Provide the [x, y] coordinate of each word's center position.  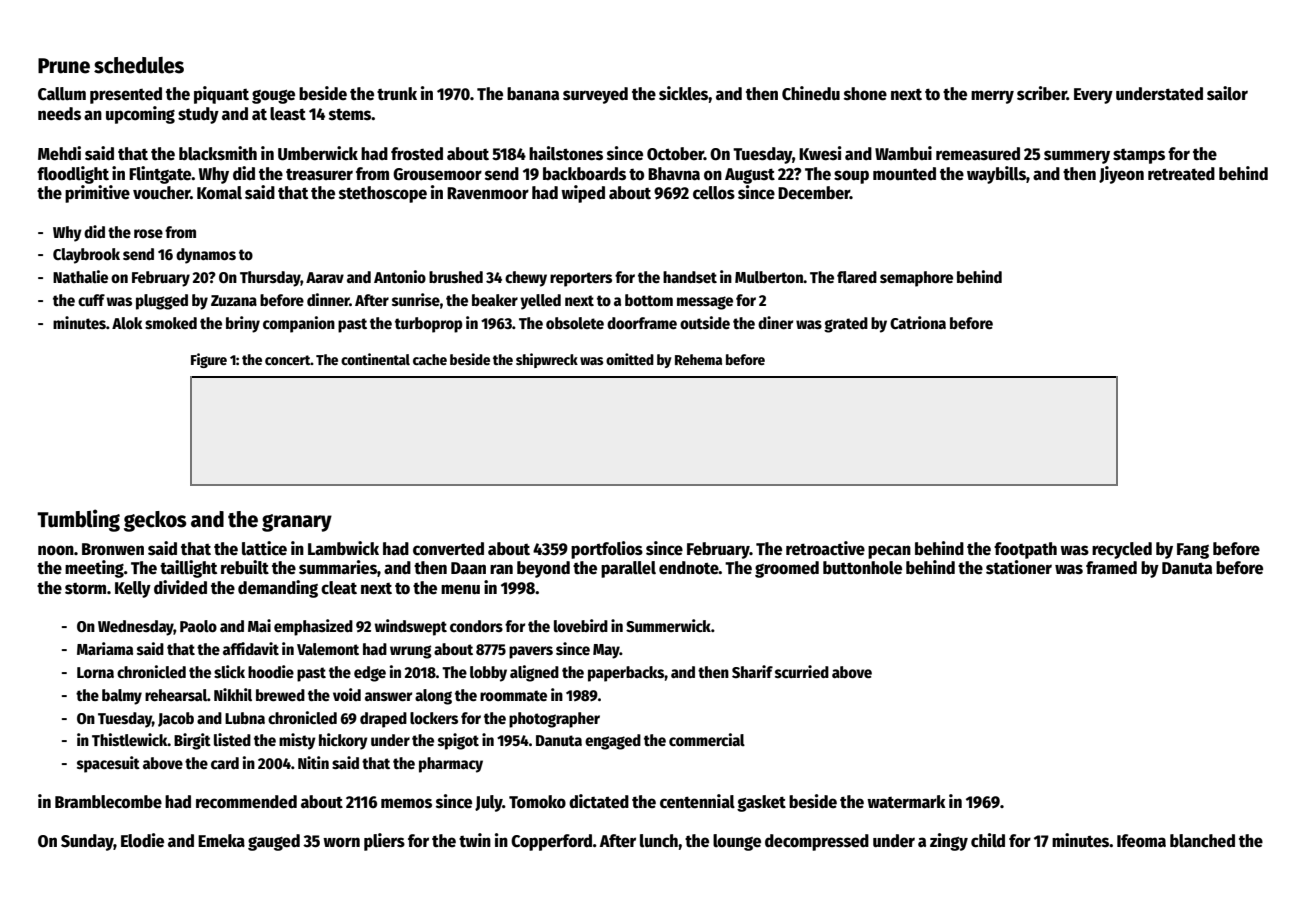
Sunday [87, 842]
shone [865, 94]
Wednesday [136, 628]
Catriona [918, 322]
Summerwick [668, 626]
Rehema [698, 359]
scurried [802, 672]
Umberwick [318, 153]
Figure [209, 360]
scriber [1042, 93]
